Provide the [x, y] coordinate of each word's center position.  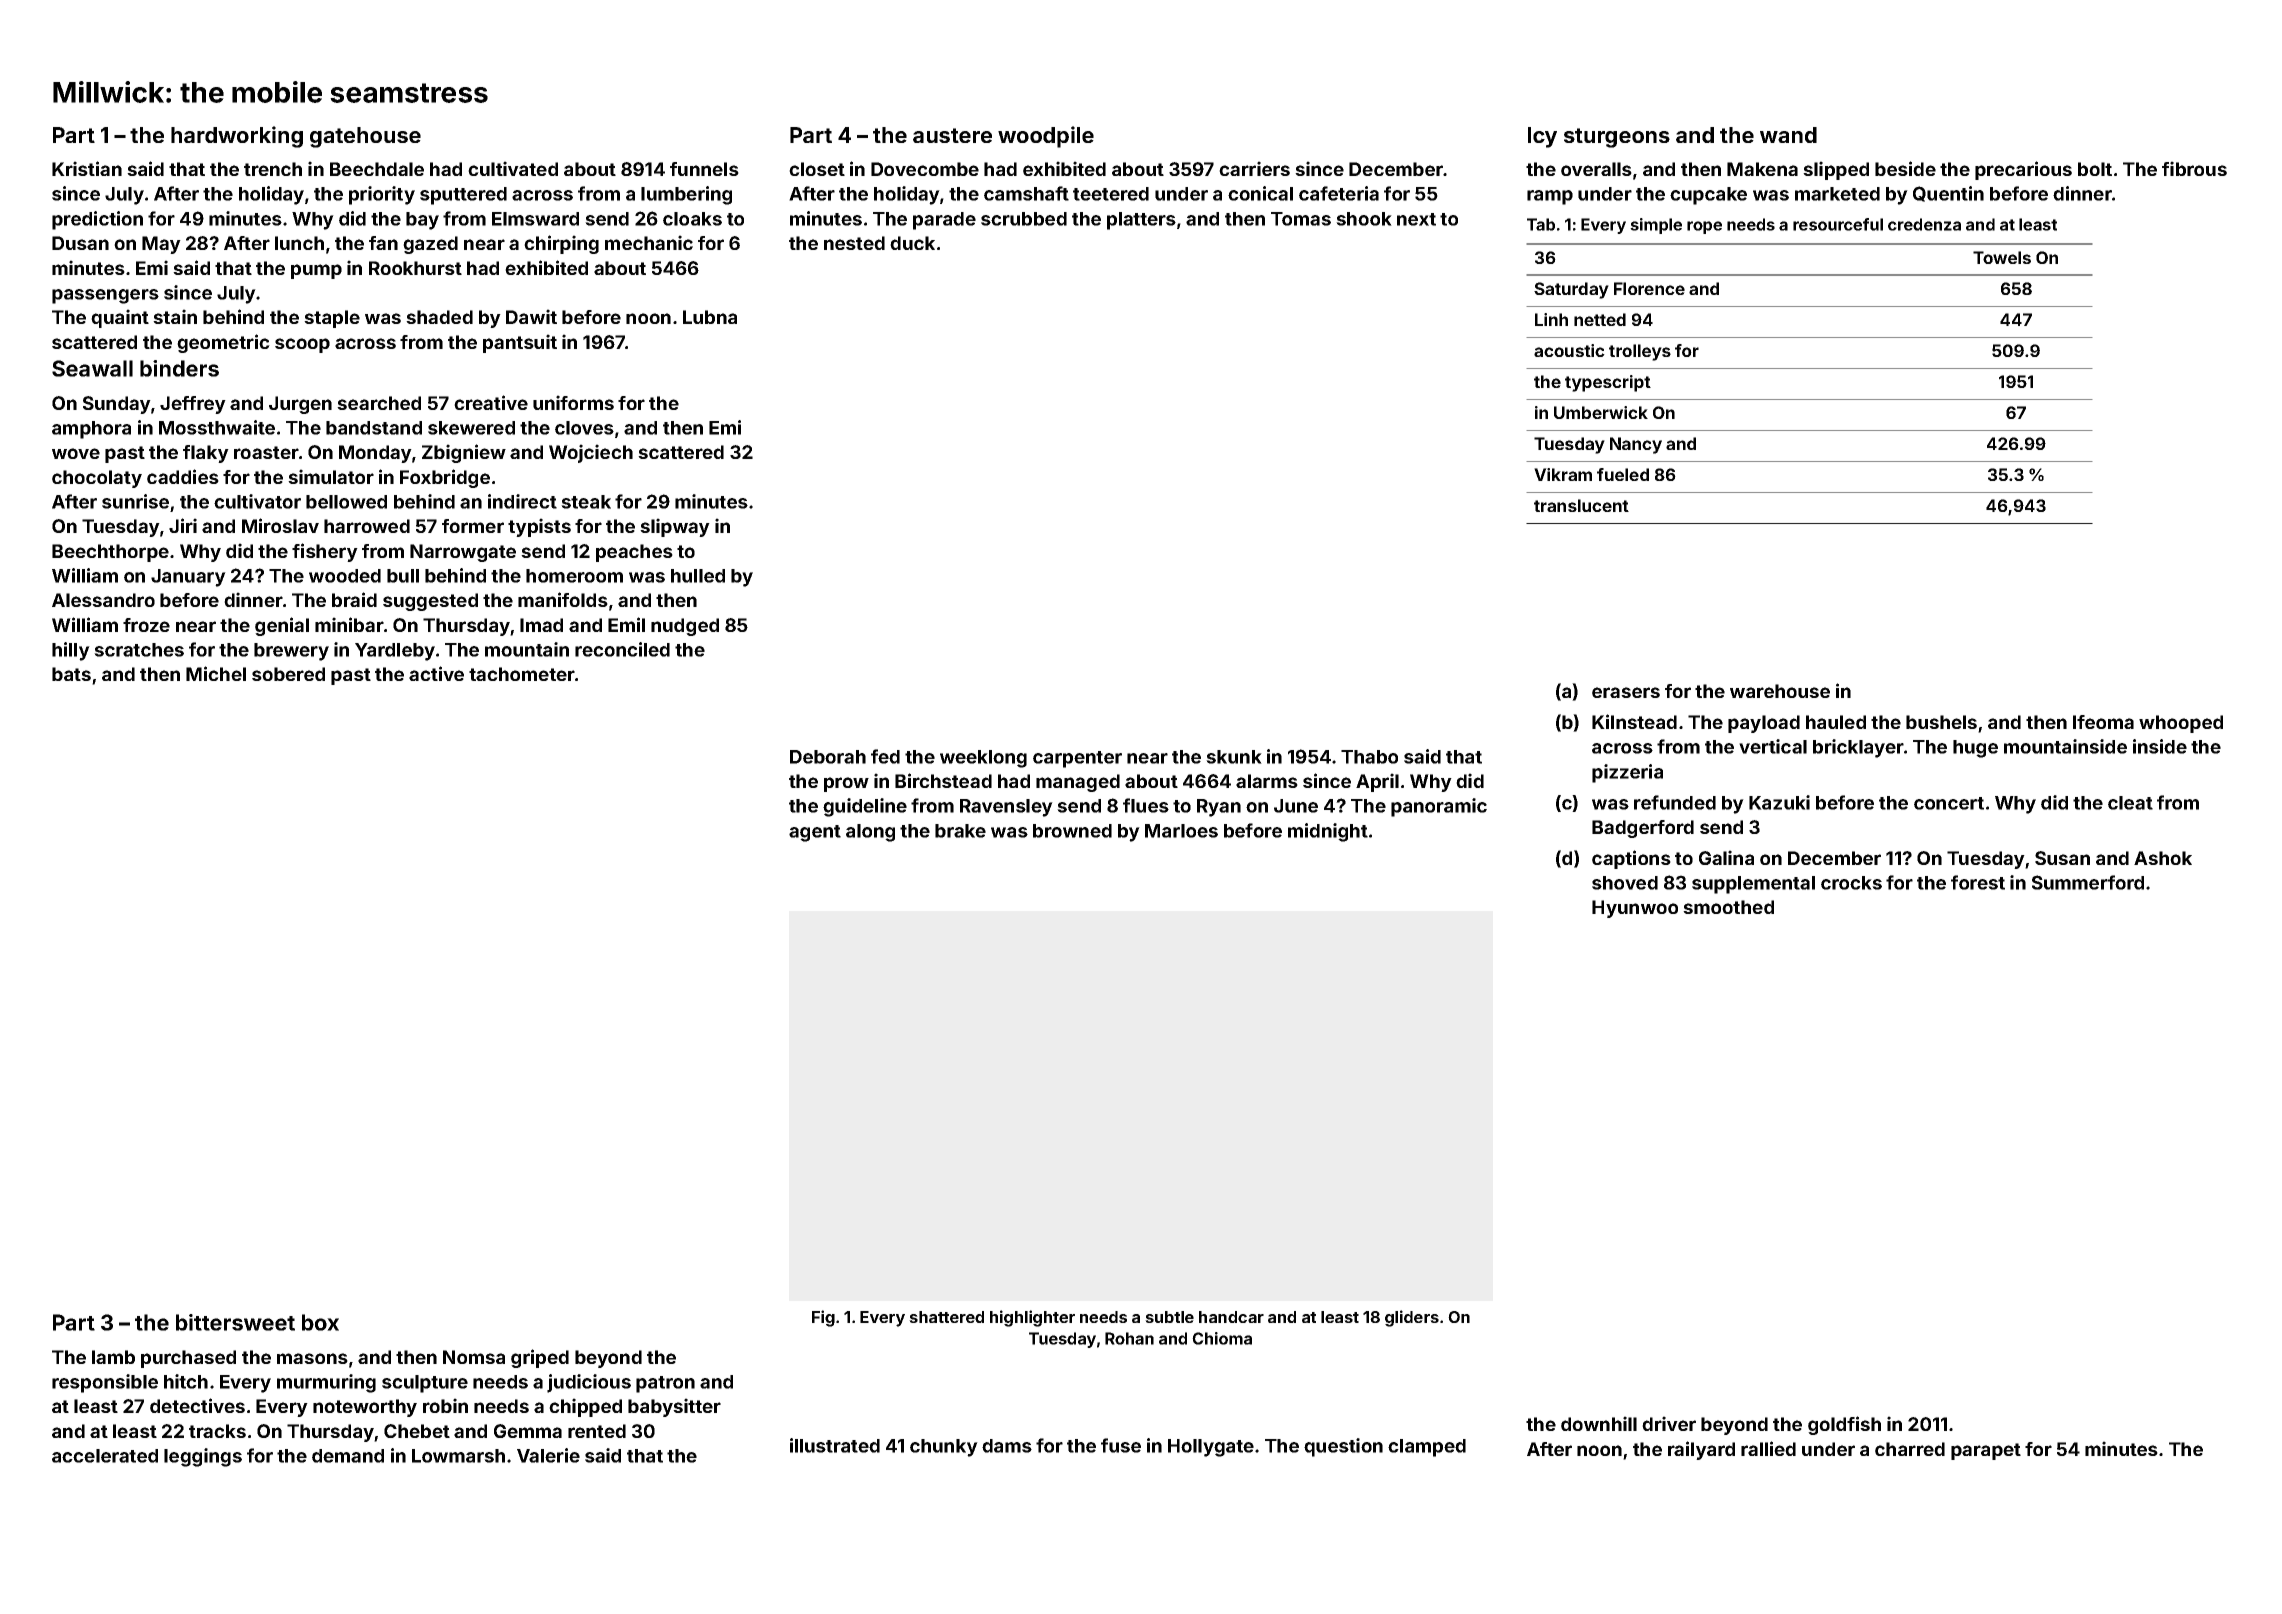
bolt [2095, 169]
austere [952, 135]
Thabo [1369, 757]
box [320, 1322]
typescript [1608, 383]
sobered [288, 674]
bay [422, 221]
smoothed [1728, 907]
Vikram [1563, 474]
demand [348, 1456]
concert [1949, 803]
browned [1072, 831]
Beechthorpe [110, 553]
